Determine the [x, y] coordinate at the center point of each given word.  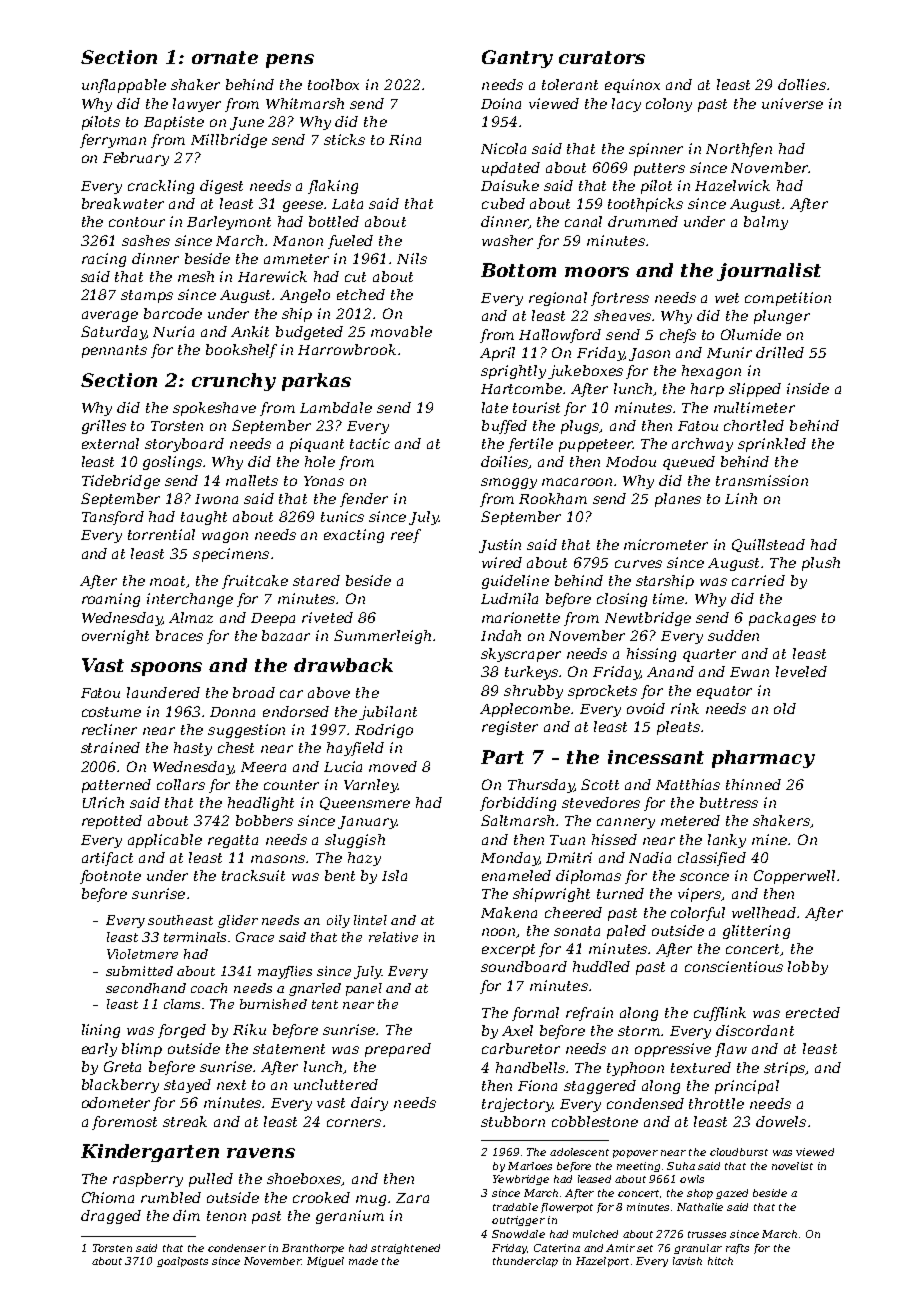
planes [678, 500]
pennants [114, 351]
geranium [350, 1217]
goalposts [182, 1262]
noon [499, 933]
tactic [370, 443]
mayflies [285, 972]
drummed [643, 221]
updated [511, 169]
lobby [808, 968]
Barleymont [229, 223]
